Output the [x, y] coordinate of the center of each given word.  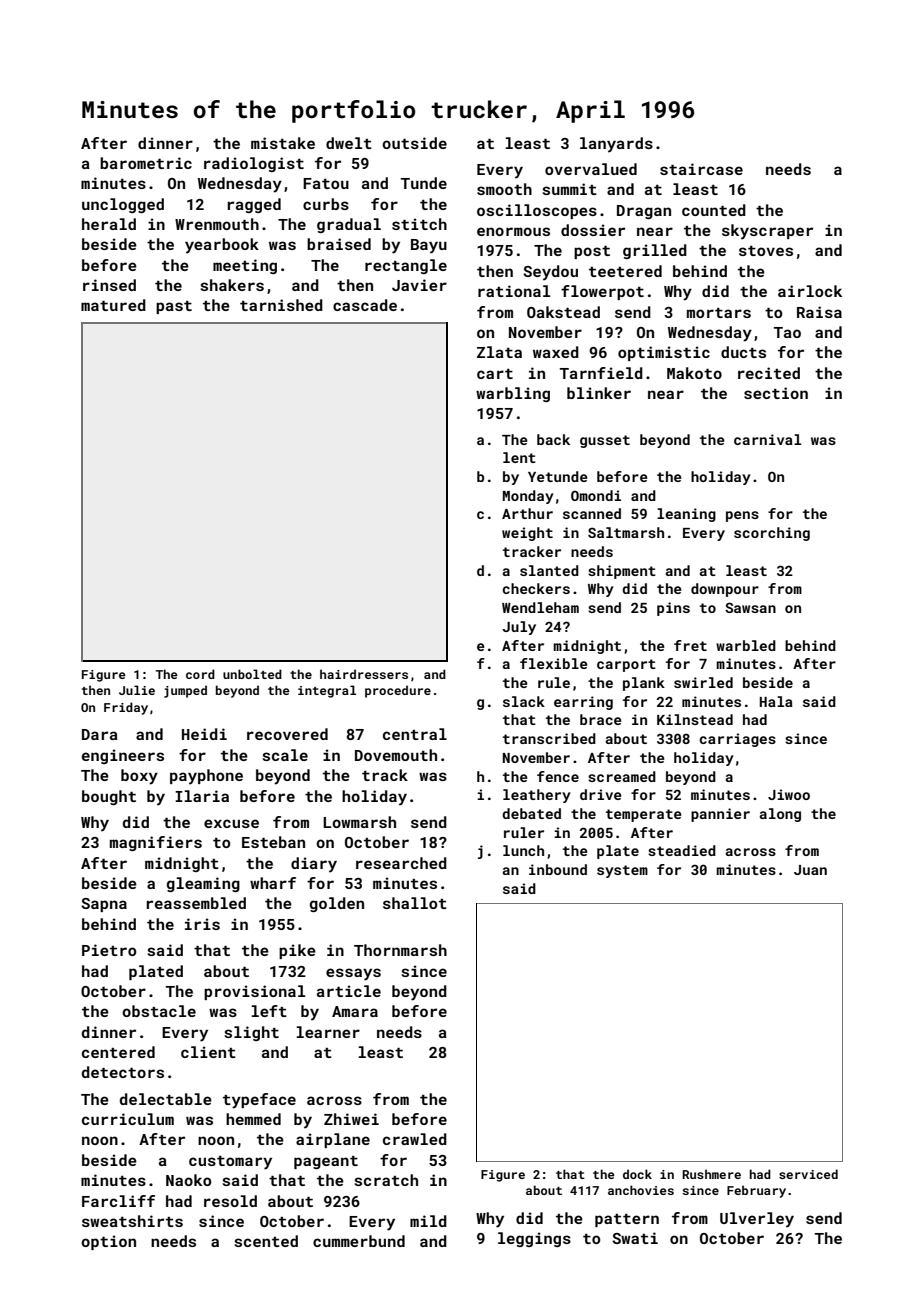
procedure [398, 691]
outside [414, 143]
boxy [139, 777]
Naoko [189, 1180]
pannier [720, 815]
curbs [326, 204]
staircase [701, 169]
